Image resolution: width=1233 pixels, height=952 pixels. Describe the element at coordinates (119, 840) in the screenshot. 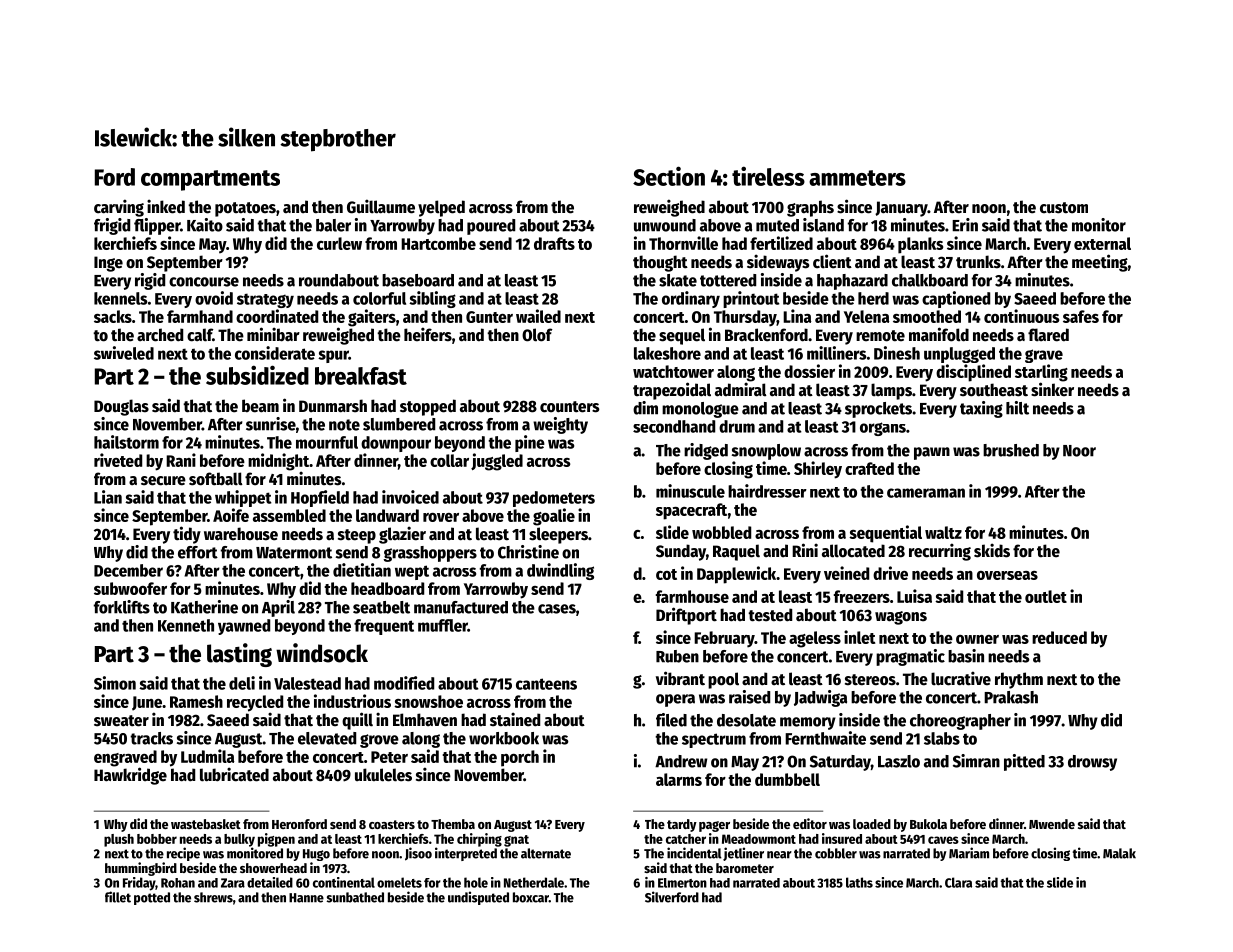

I see `plush` at that location.
